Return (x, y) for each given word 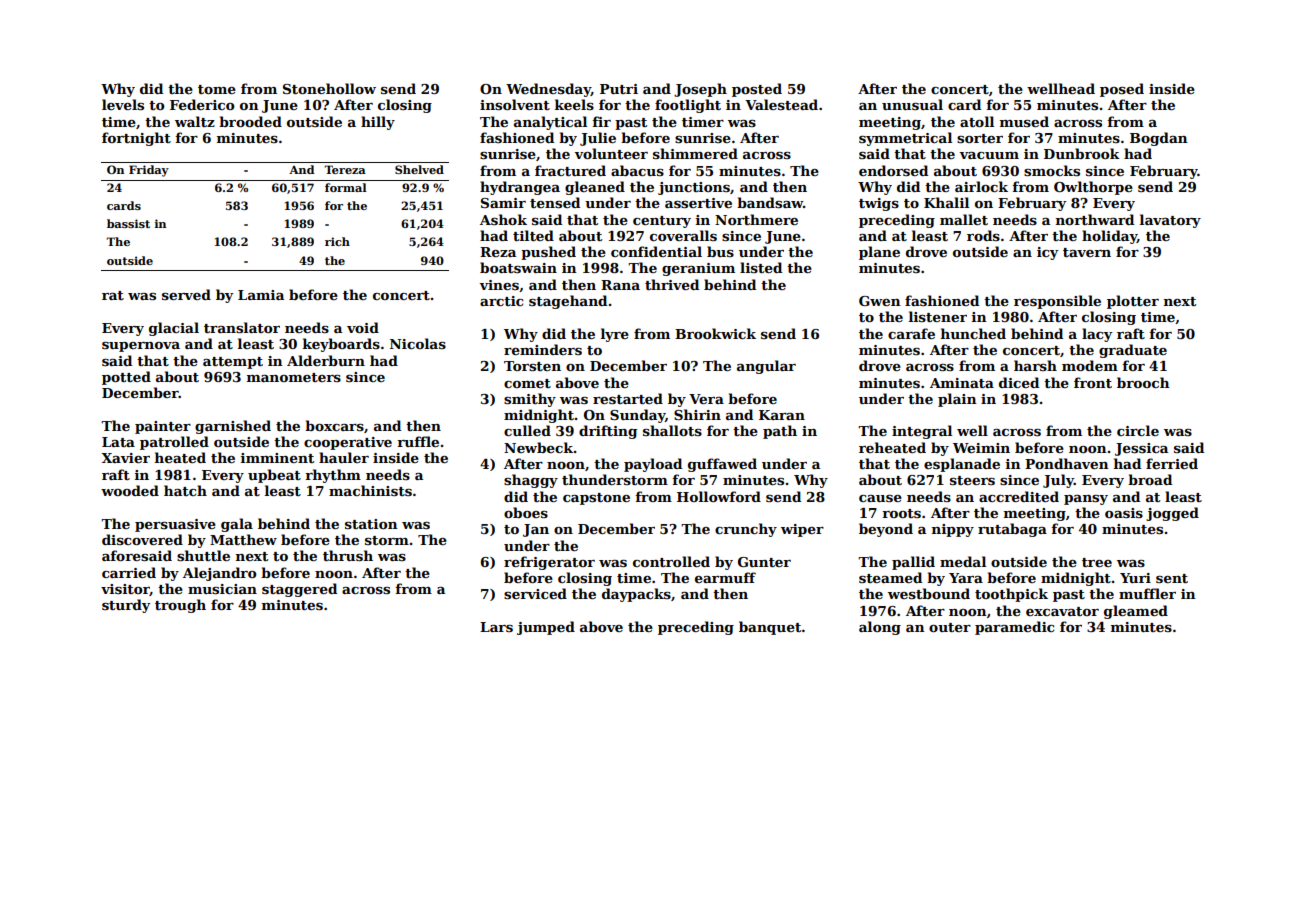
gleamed (1136, 612)
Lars (496, 627)
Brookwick (715, 333)
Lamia (261, 295)
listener (938, 316)
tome (217, 89)
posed (1122, 90)
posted (757, 90)
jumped (546, 628)
